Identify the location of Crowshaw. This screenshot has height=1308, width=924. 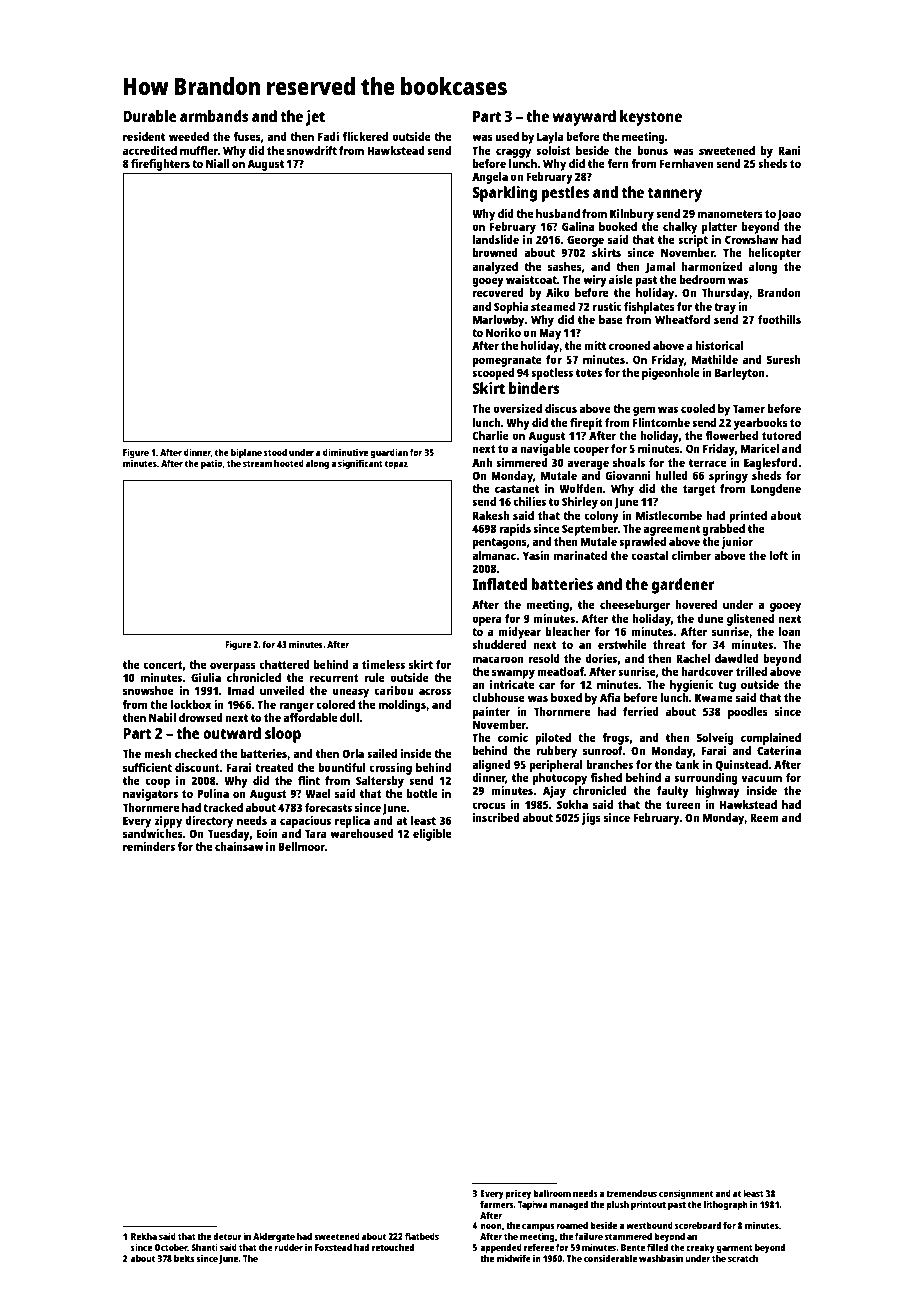
(751, 239).
